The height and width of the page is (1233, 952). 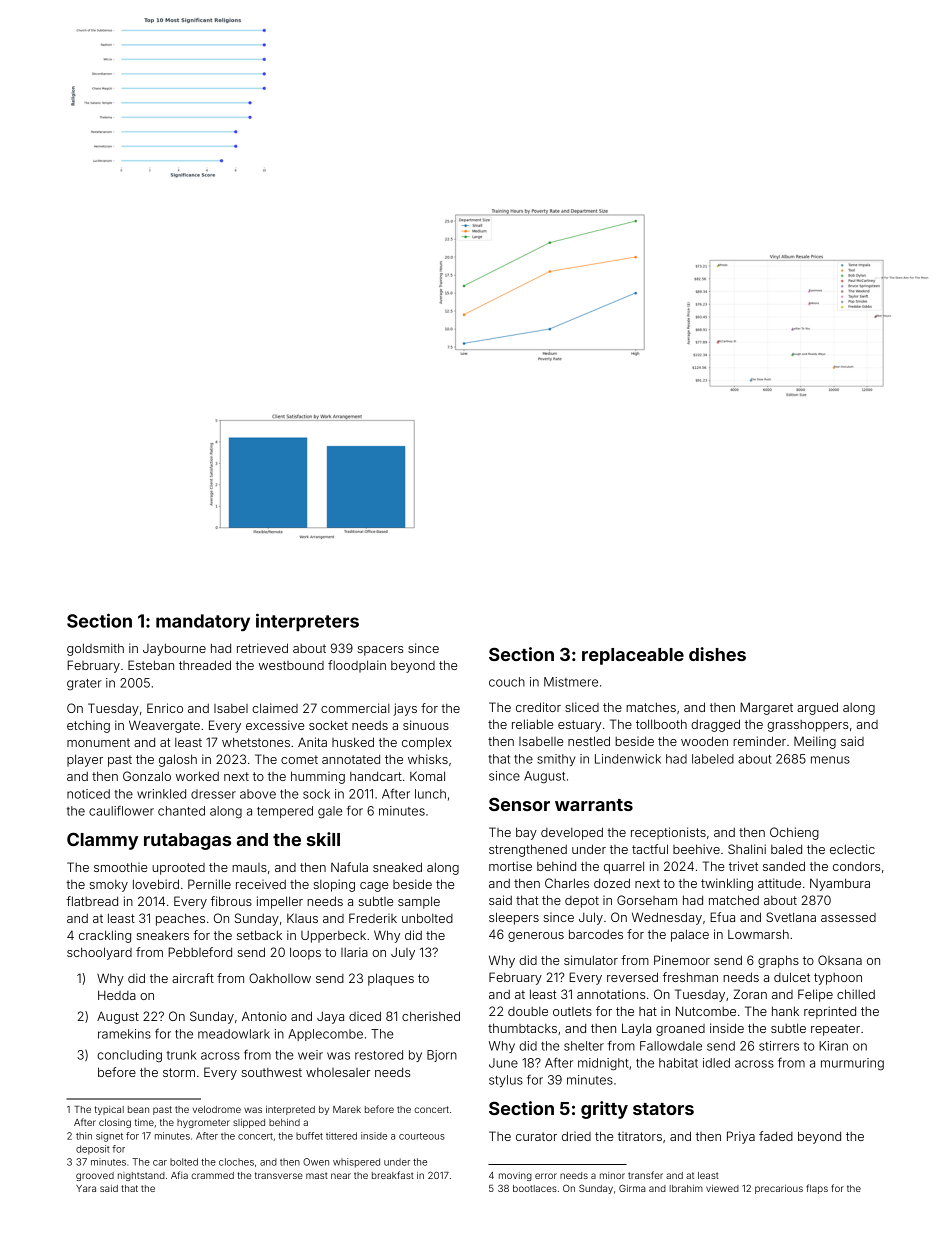 What do you see at coordinates (105, 936) in the page?
I see `crackling` at bounding box center [105, 936].
